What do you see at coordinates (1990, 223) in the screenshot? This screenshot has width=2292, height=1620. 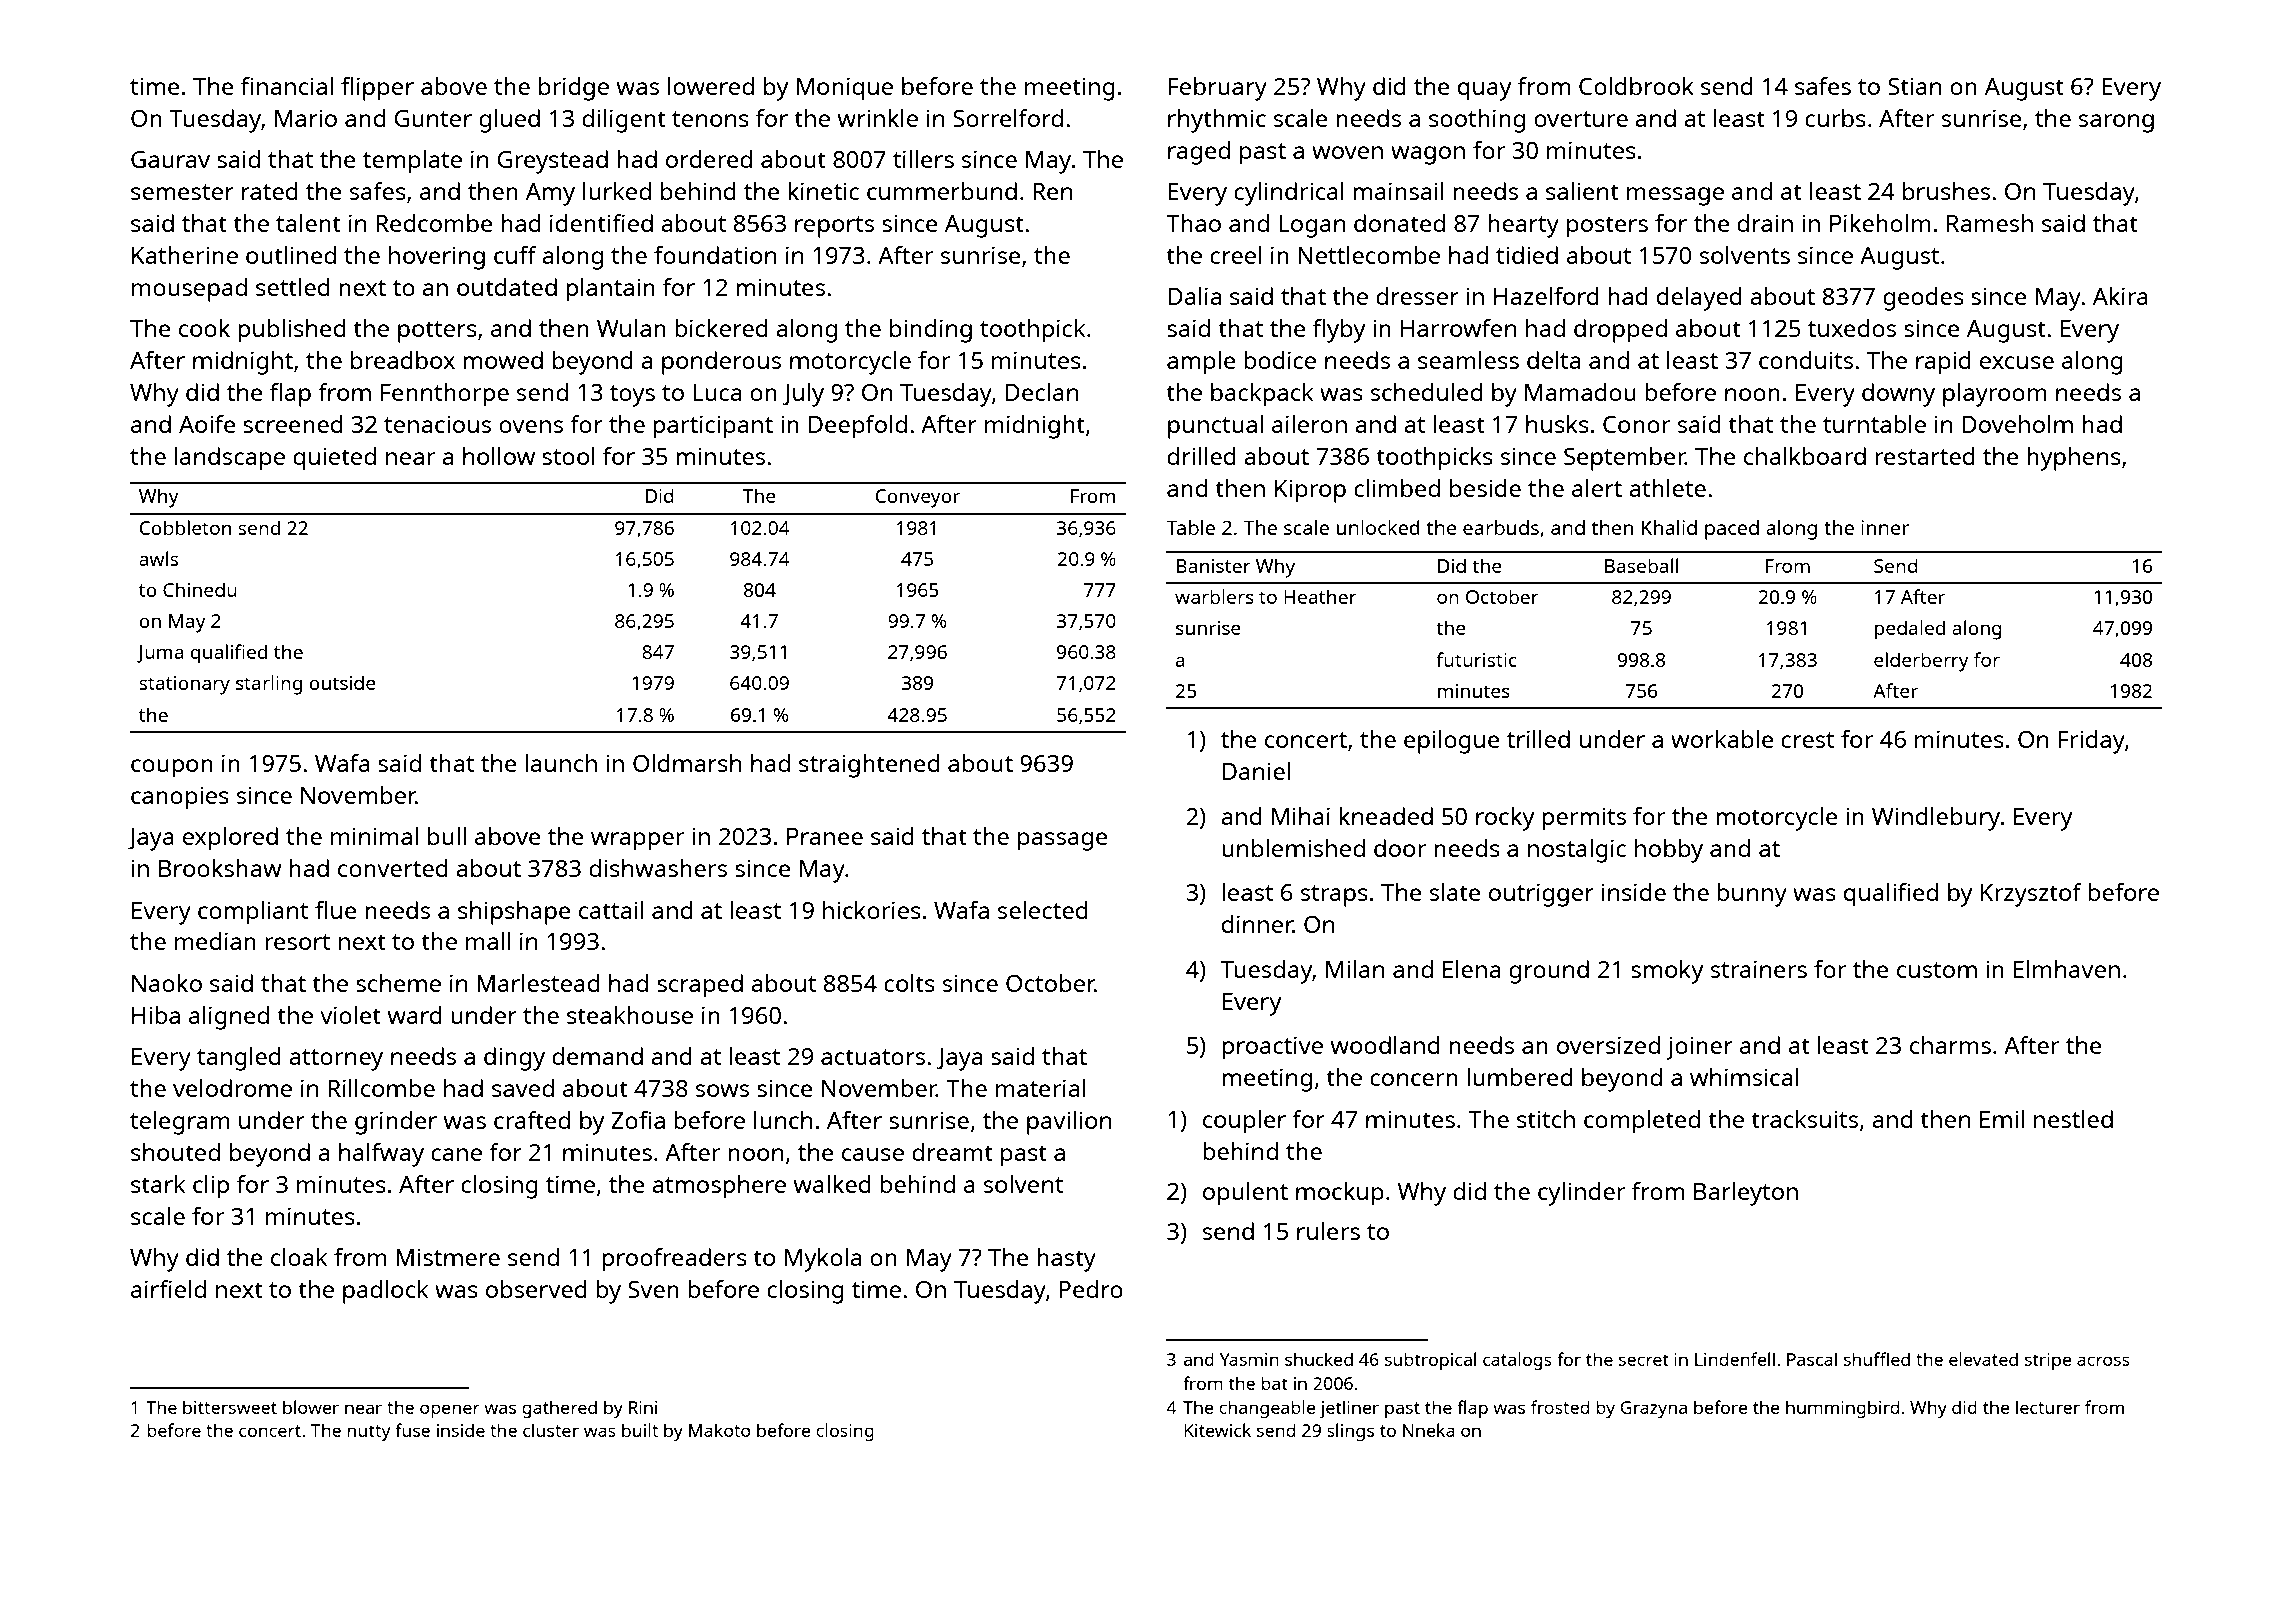 I see `Ramesh` at bounding box center [1990, 223].
